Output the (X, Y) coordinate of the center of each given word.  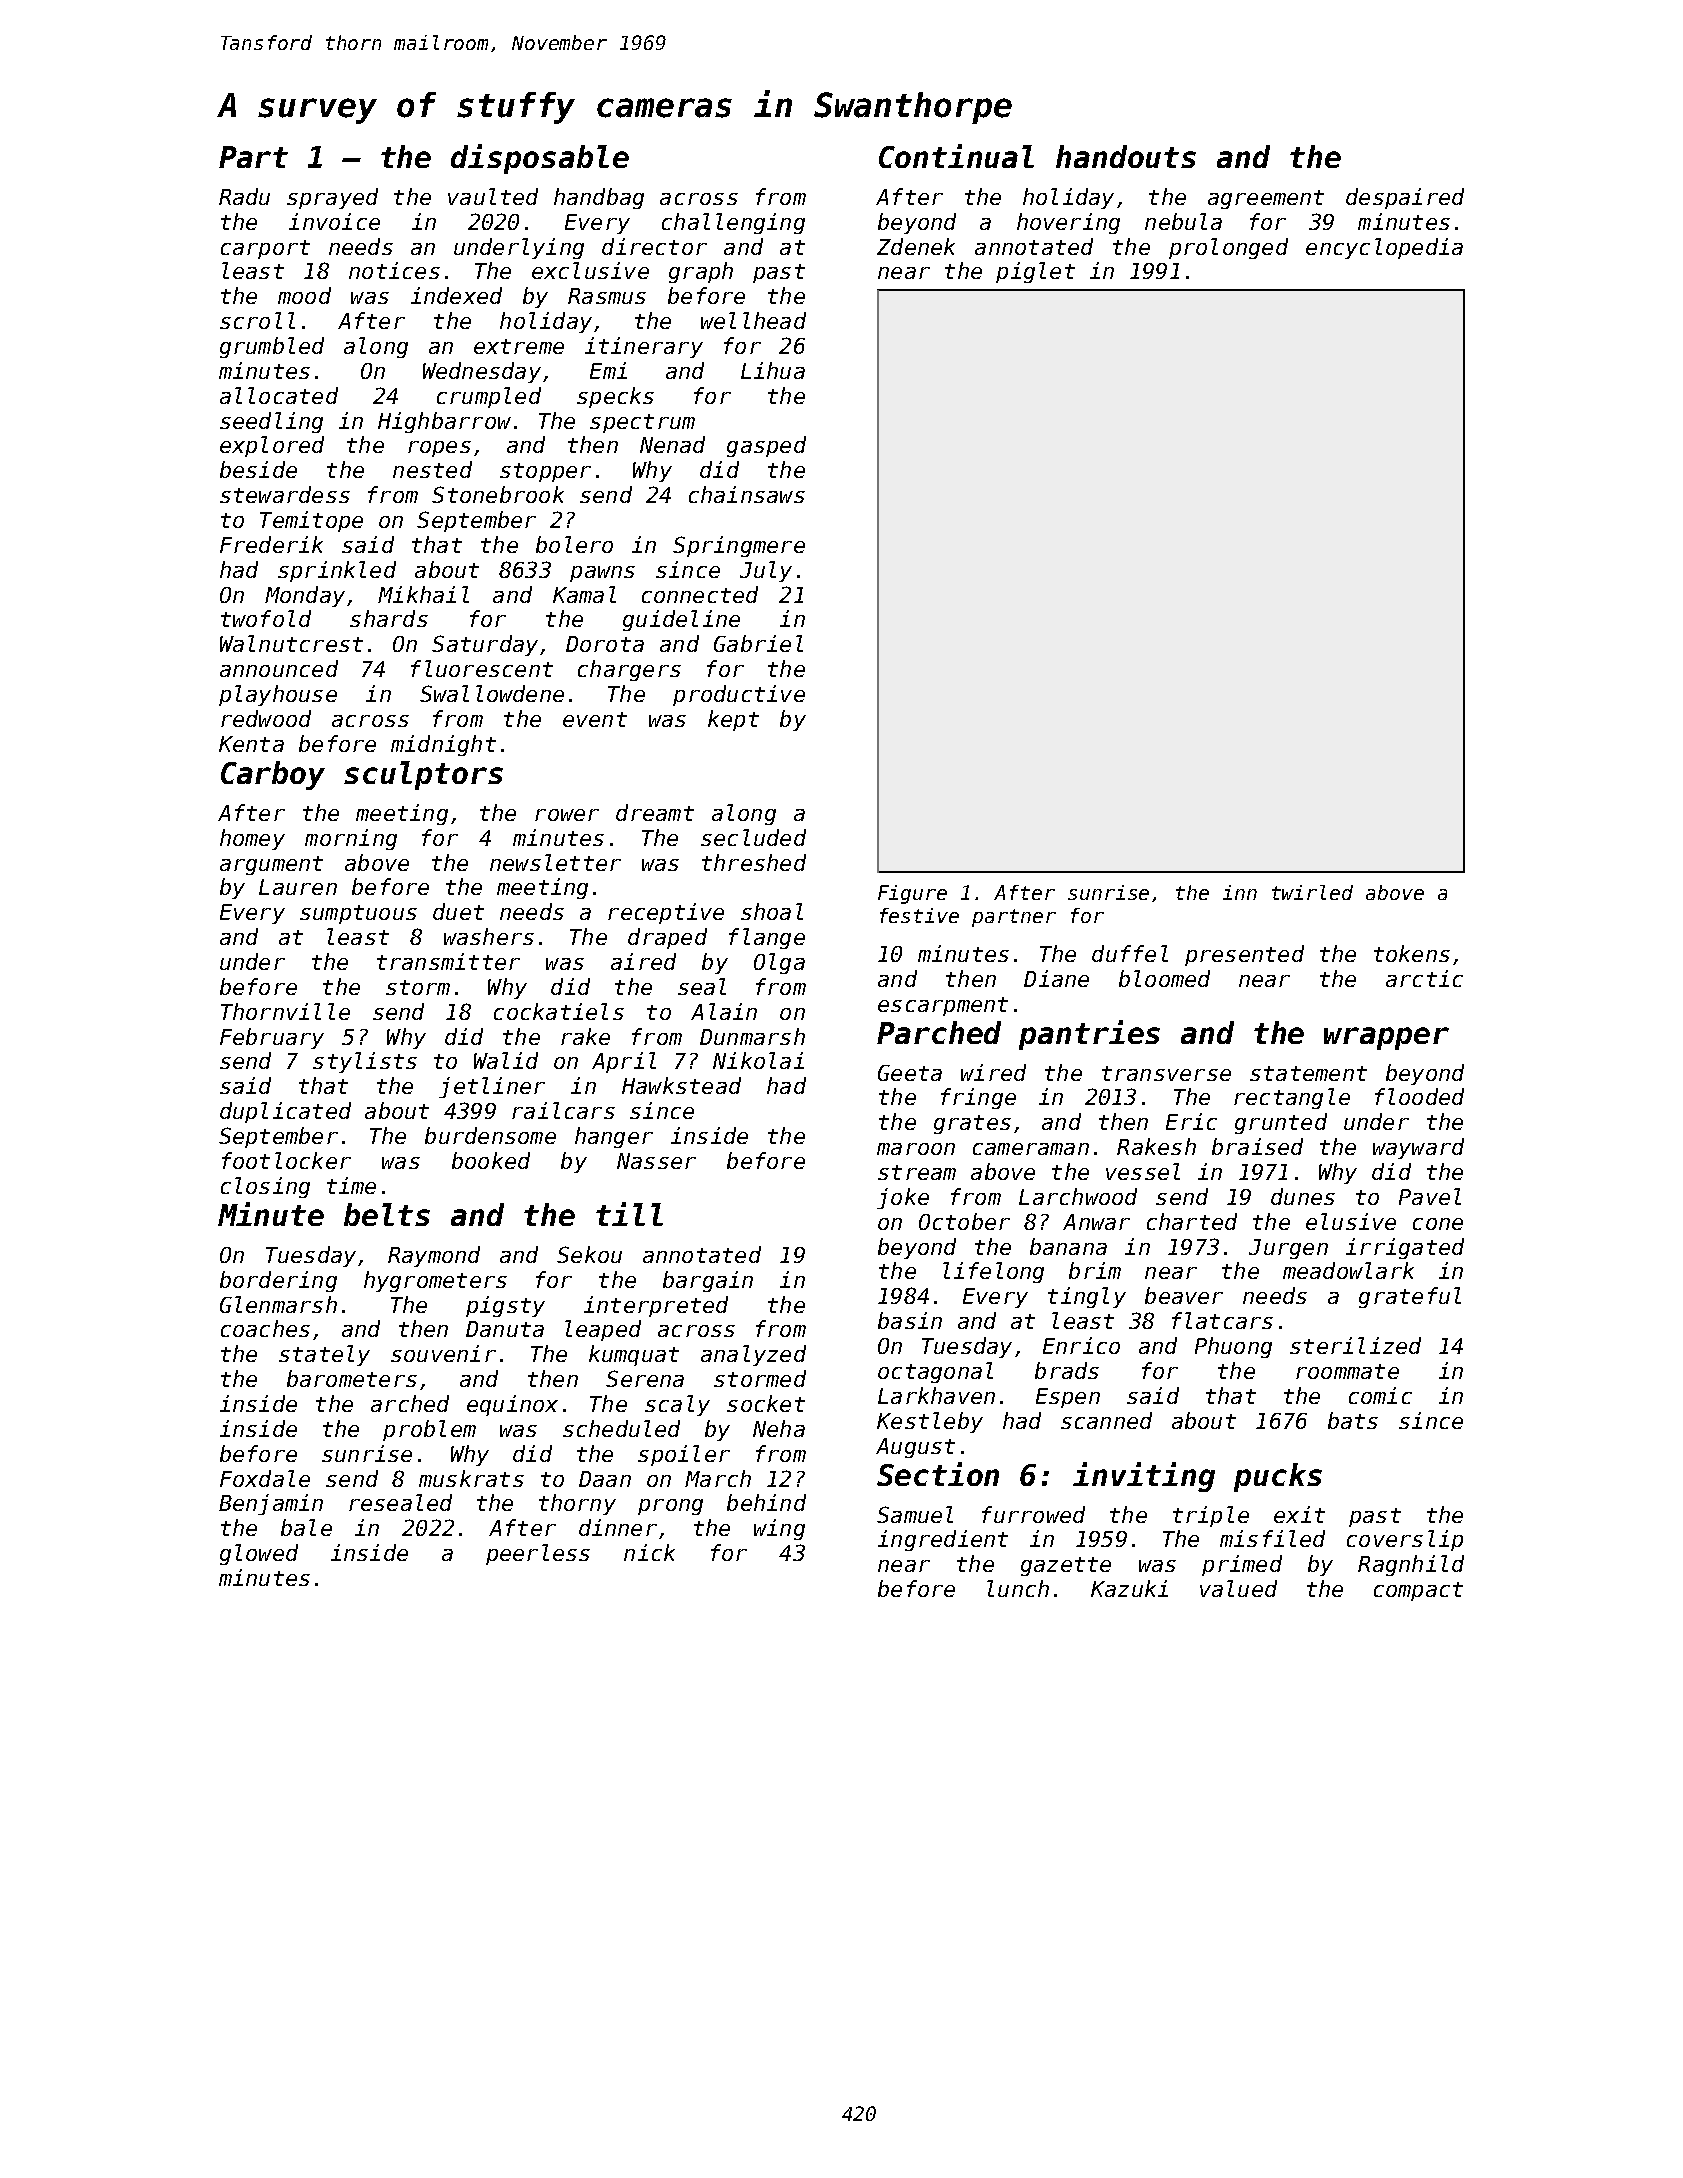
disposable (540, 159)
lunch (1018, 1588)
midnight (443, 745)
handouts (1126, 156)
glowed (259, 1554)
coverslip (1405, 1540)
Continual (956, 156)
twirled (1312, 892)
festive (919, 915)
